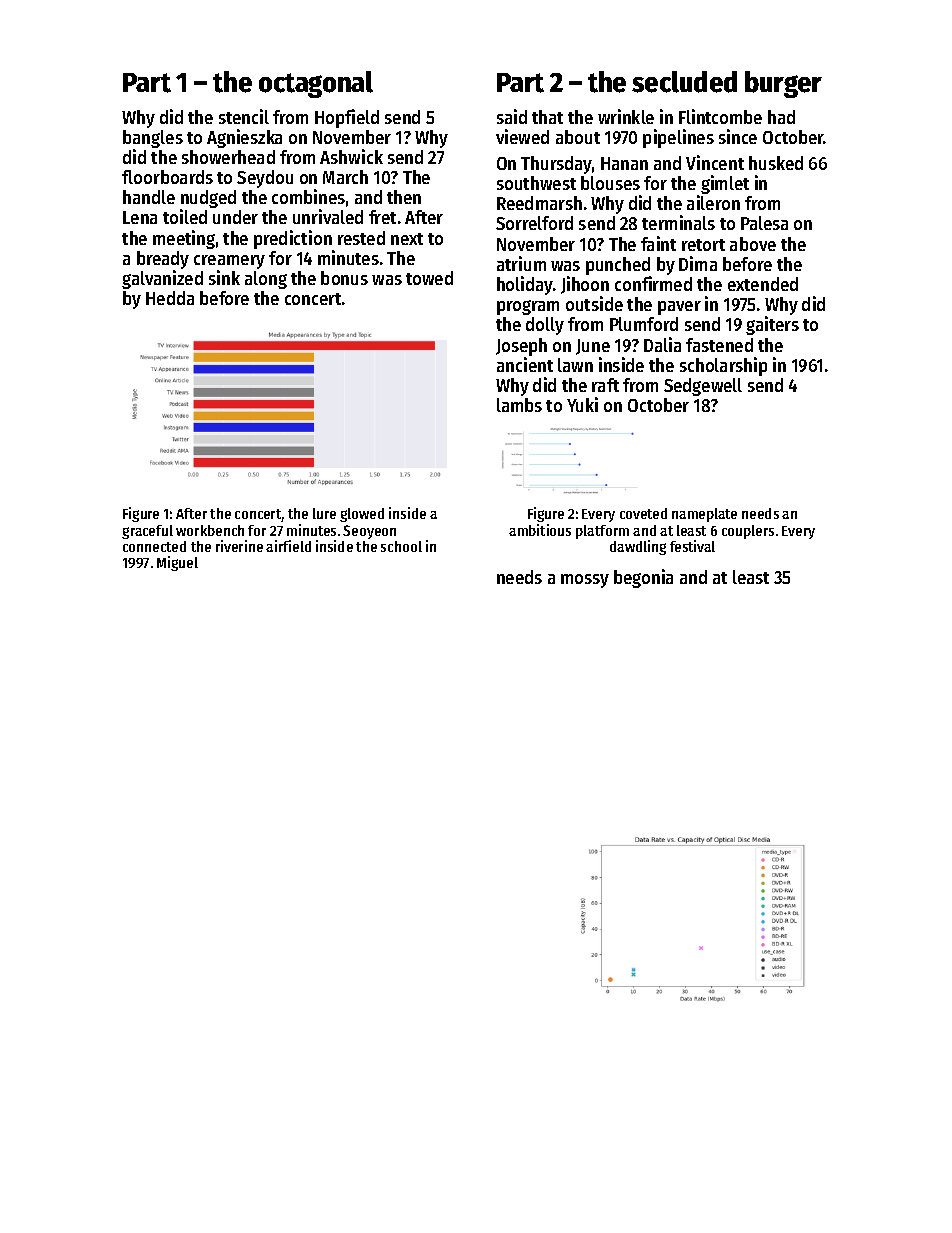  Describe the element at coordinates (692, 546) in the screenshot. I see `festival` at that location.
